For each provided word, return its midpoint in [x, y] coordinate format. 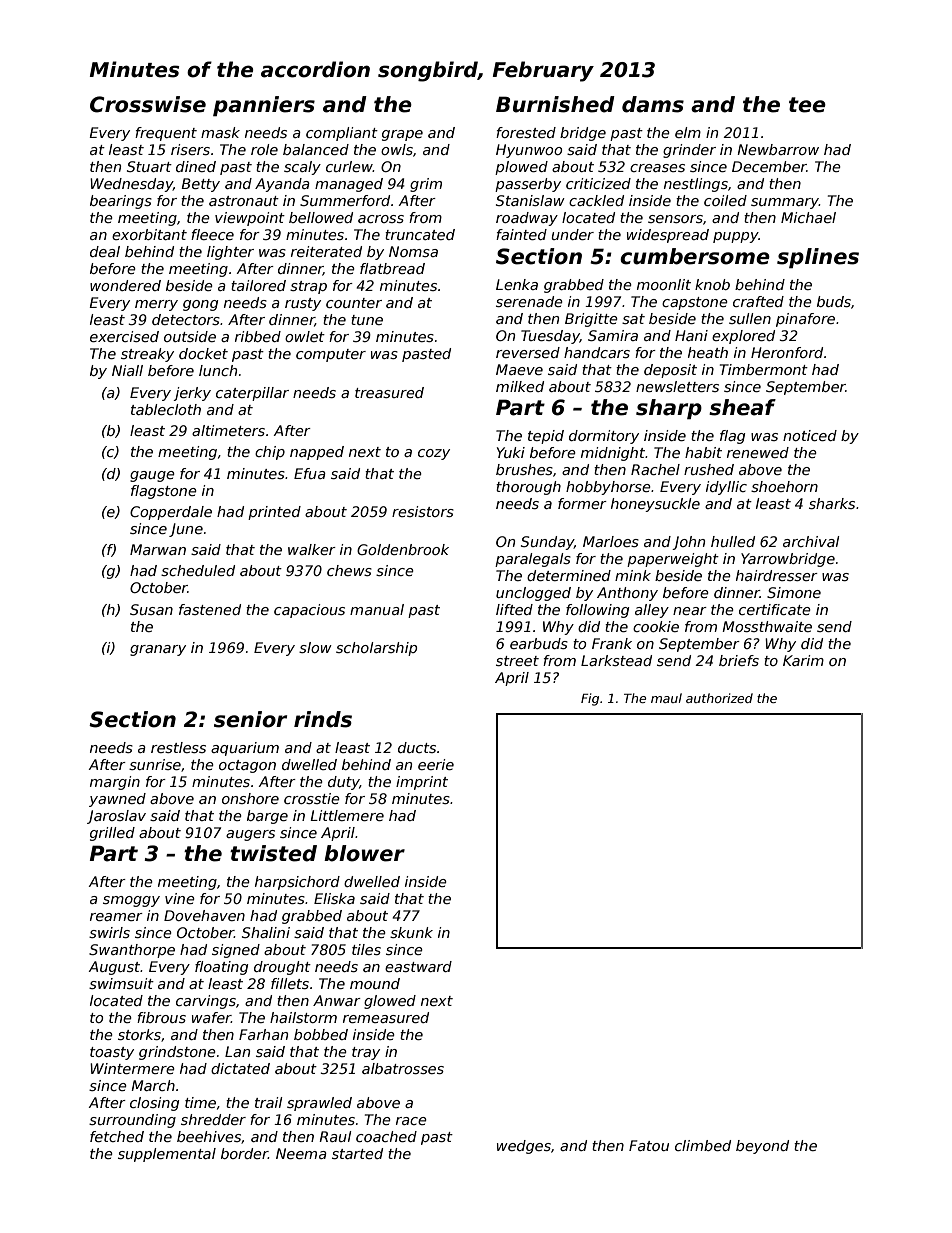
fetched [117, 1136]
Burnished [555, 104]
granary [158, 650]
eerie [436, 764]
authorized [719, 698]
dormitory [604, 437]
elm [688, 132]
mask [220, 132]
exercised [124, 336]
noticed [810, 435]
